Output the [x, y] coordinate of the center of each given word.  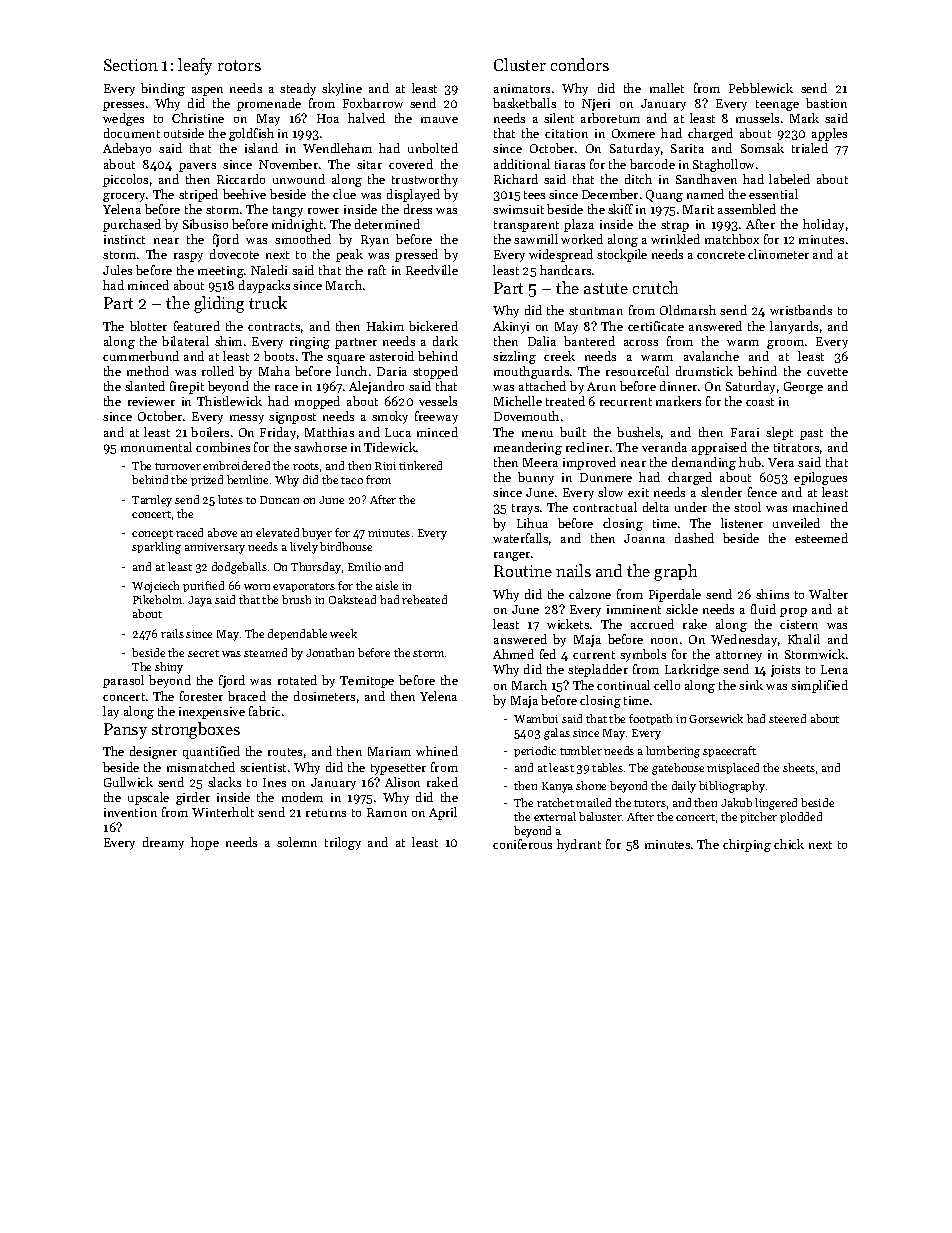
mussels [757, 118]
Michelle [518, 401]
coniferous [522, 844]
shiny [169, 668]
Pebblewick [761, 88]
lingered [776, 804]
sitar [369, 164]
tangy [288, 211]
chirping [747, 845]
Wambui [536, 718]
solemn [297, 842]
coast [760, 402]
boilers [210, 432]
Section [131, 65]
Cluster [520, 64]
